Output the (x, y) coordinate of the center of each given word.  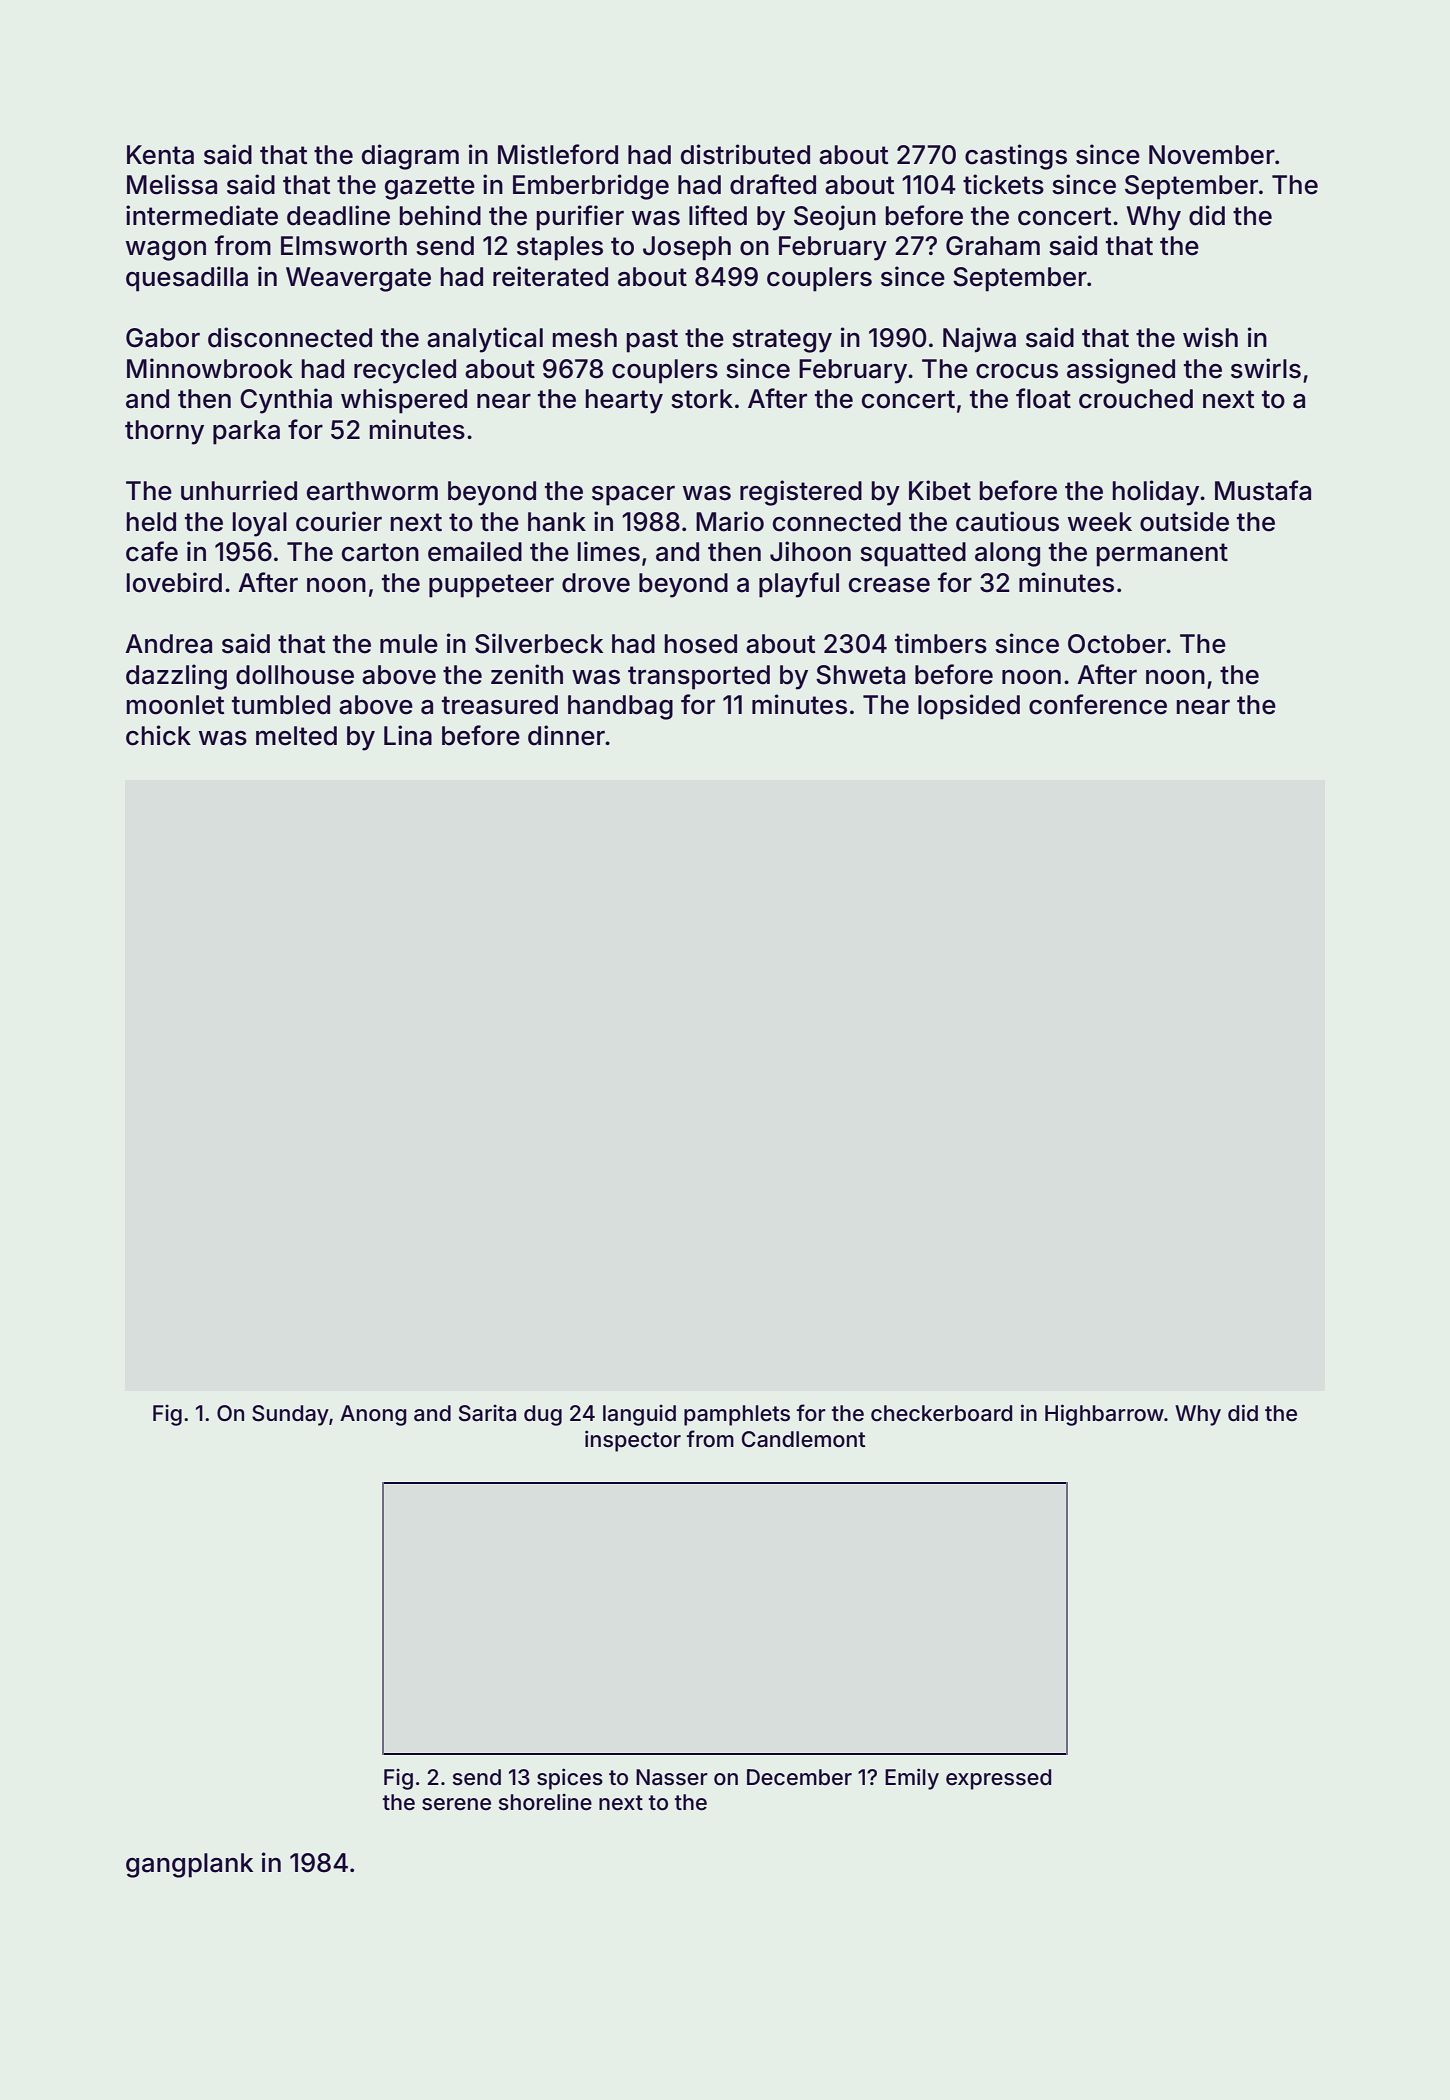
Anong (373, 1415)
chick (158, 735)
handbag (620, 707)
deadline (338, 215)
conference (1098, 704)
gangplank (189, 1865)
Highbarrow (1104, 1415)
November (1212, 155)
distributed (745, 154)
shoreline (545, 1802)
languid (639, 1415)
